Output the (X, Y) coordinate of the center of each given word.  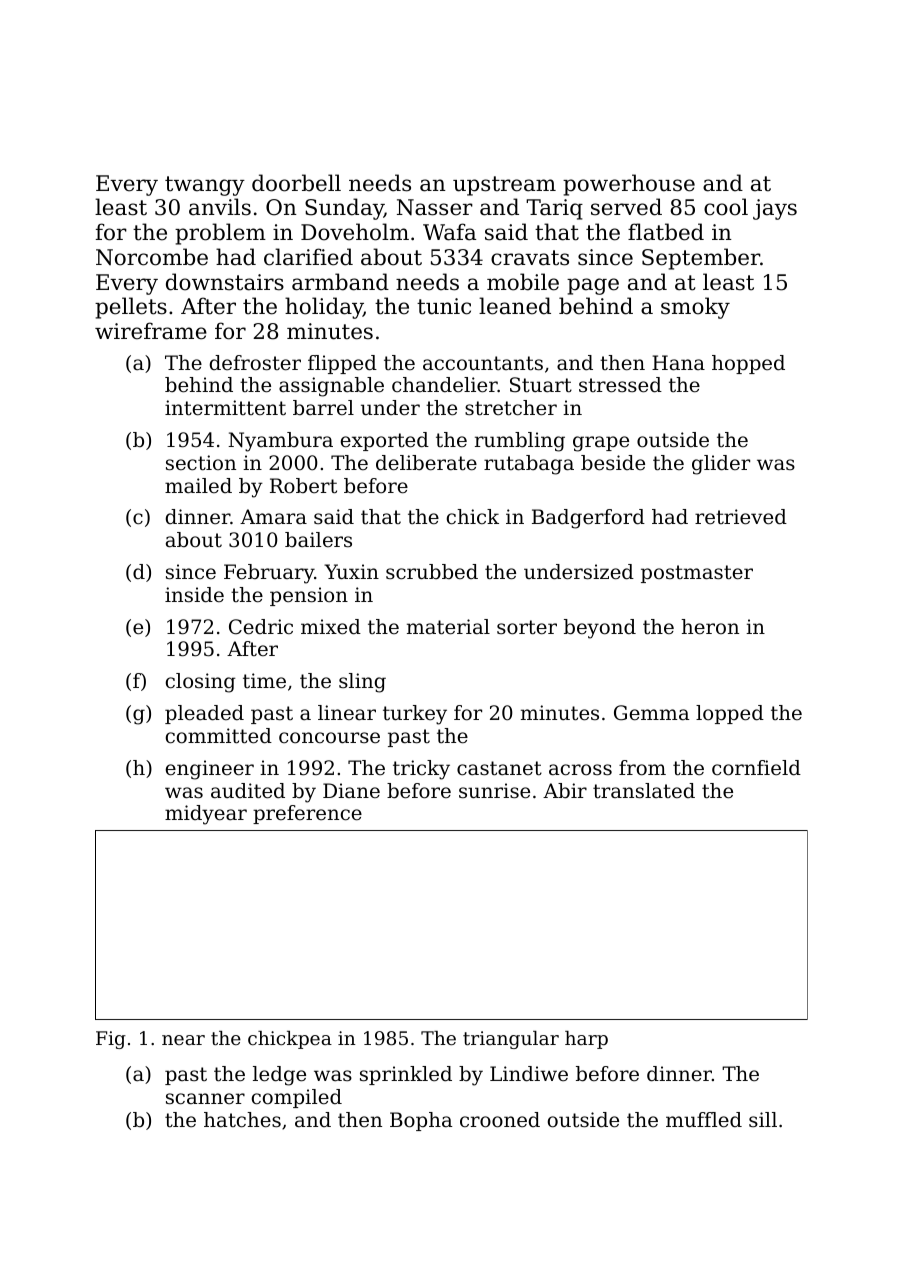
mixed (331, 627)
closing (201, 683)
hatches (242, 1120)
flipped (342, 364)
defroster (255, 363)
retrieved (741, 517)
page (593, 286)
